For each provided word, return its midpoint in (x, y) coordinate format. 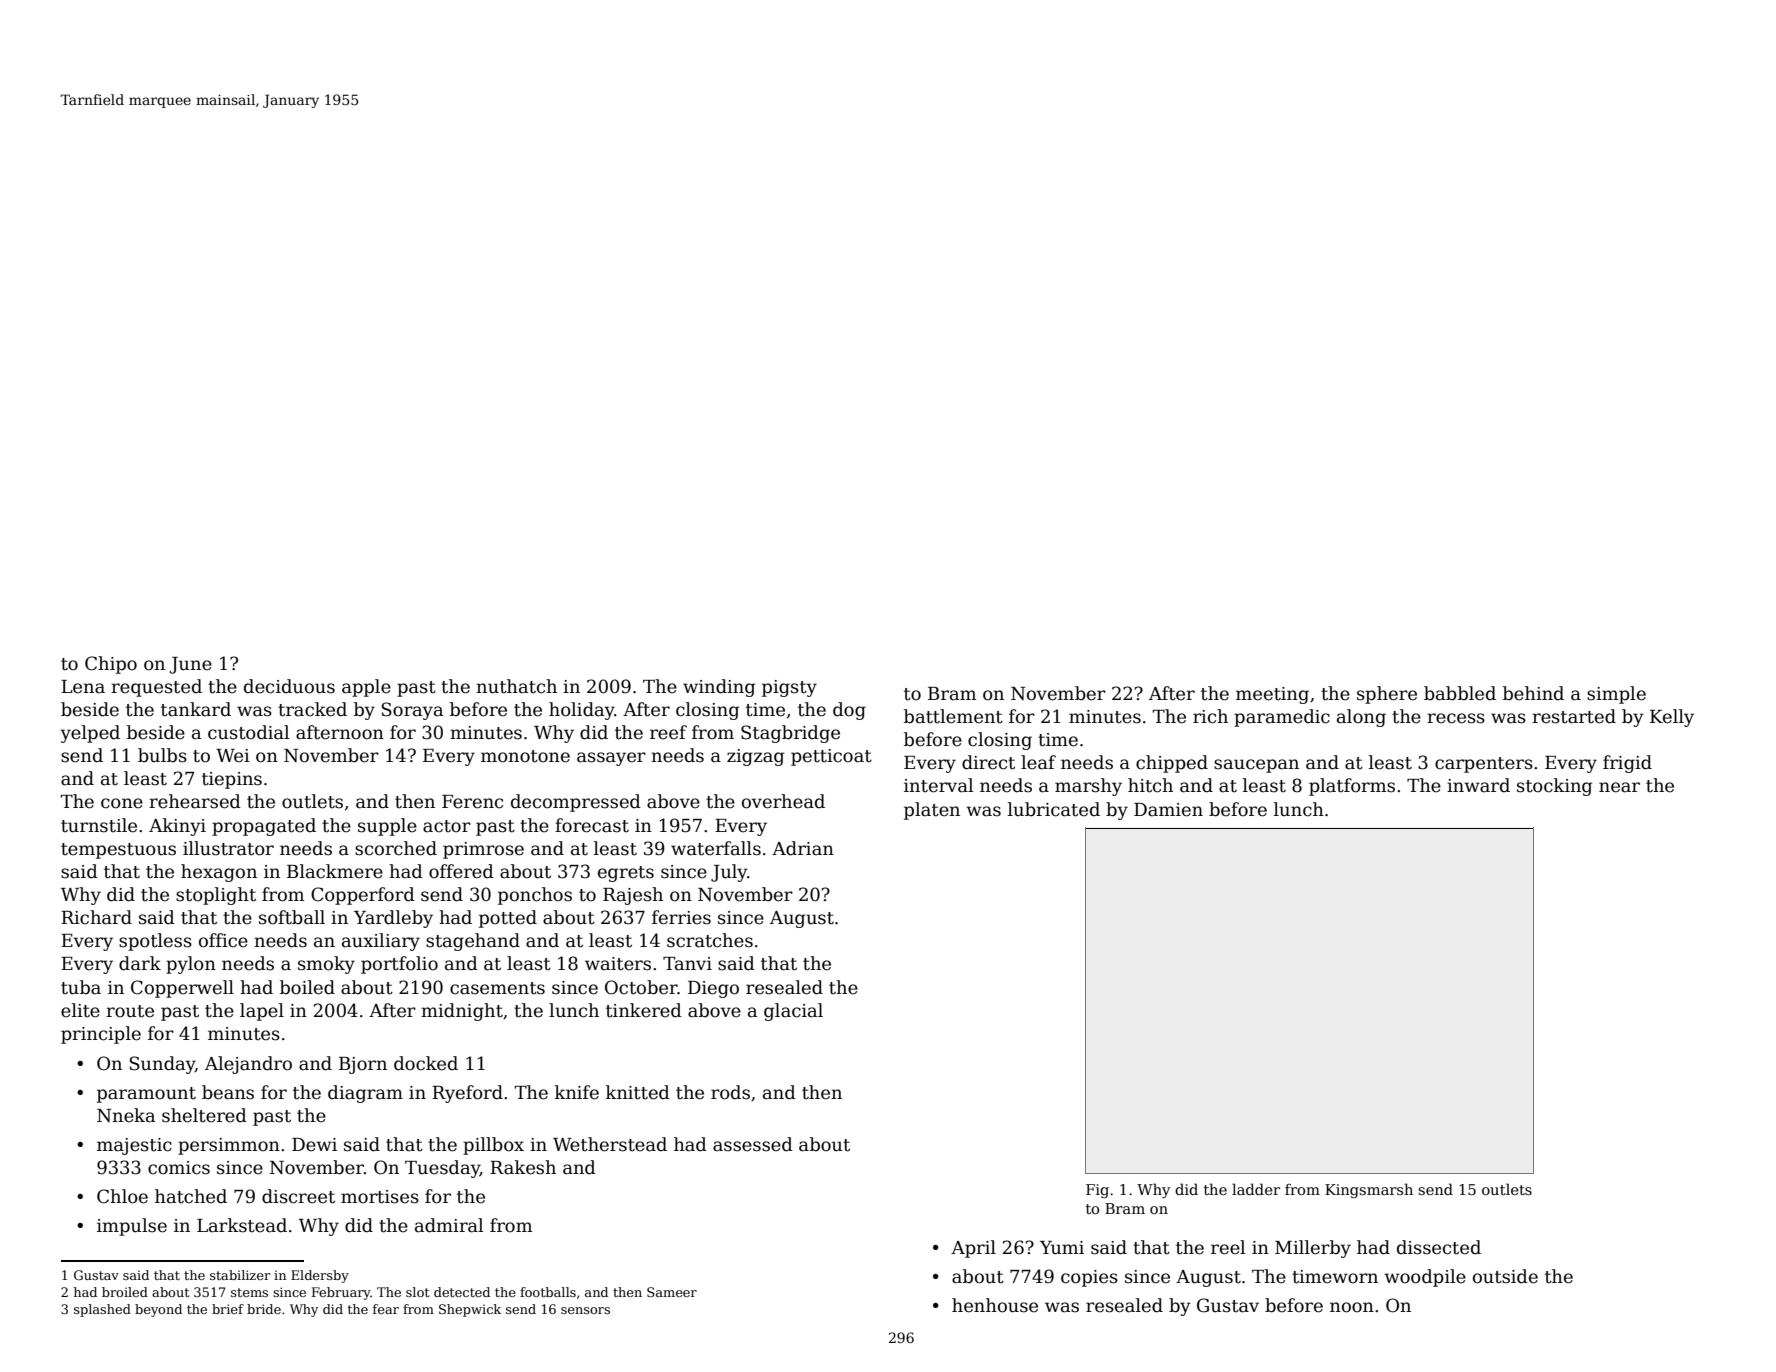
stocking (1554, 787)
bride (264, 1309)
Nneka (126, 1115)
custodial (248, 732)
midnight (462, 1012)
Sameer (672, 1292)
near (1619, 787)
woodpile (1425, 1278)
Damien (1168, 810)
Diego (713, 989)
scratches (710, 940)
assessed (753, 1144)
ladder (1256, 1189)
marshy (1088, 787)
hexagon (219, 873)
